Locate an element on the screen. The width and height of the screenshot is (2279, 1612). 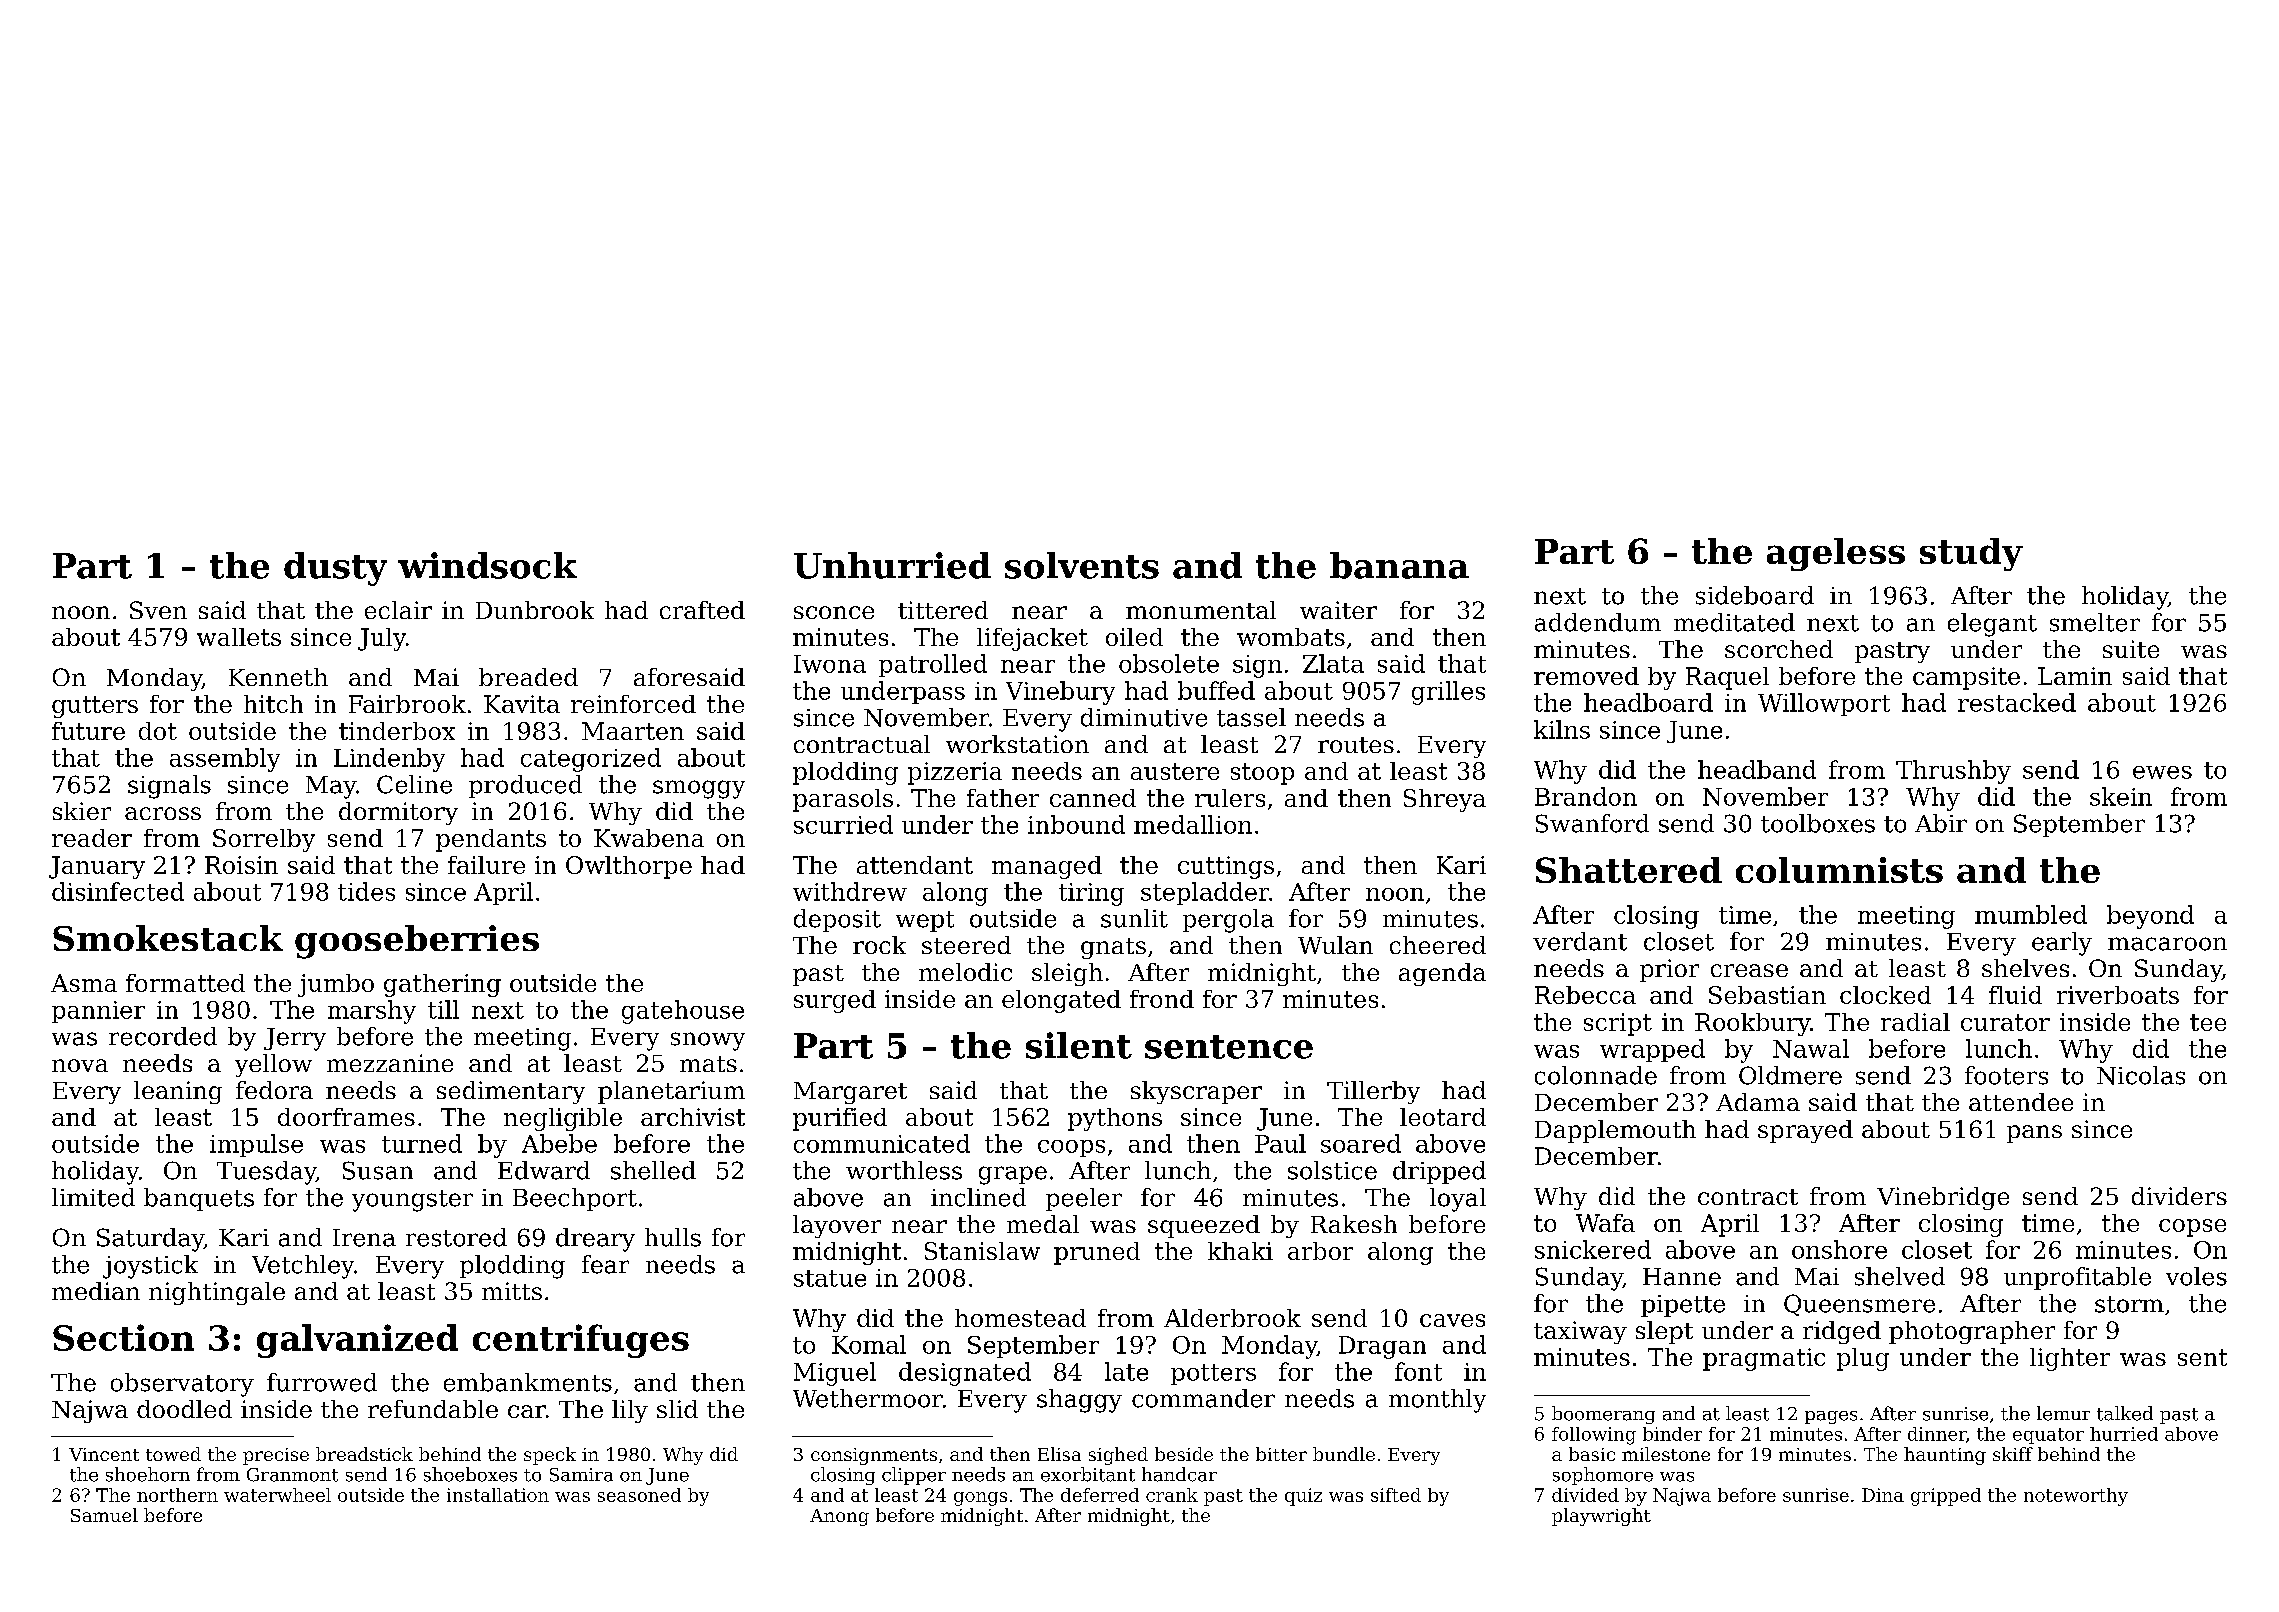
across is located at coordinates (163, 813).
